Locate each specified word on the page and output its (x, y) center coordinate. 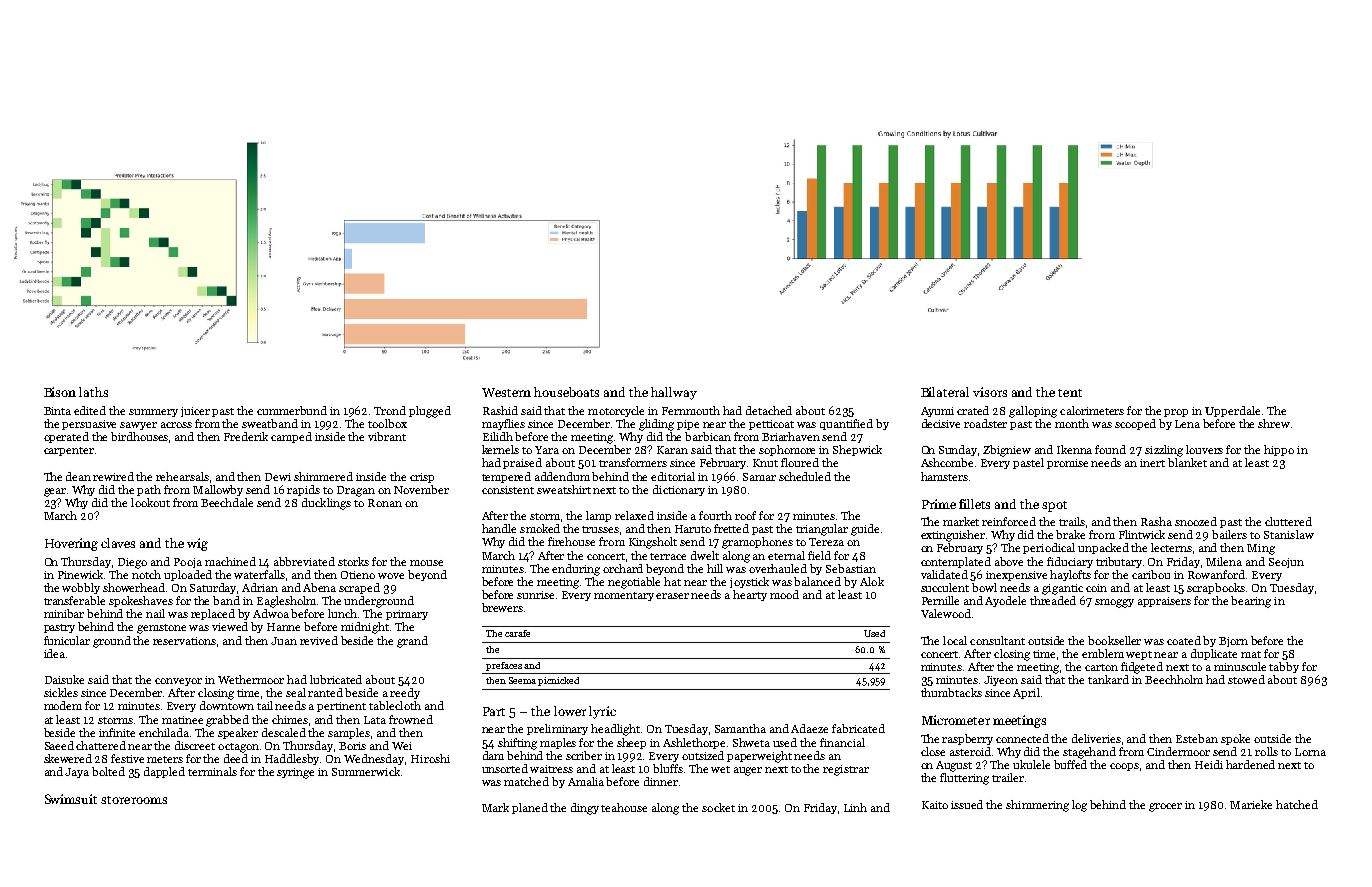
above (1009, 561)
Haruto (693, 529)
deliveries (1096, 738)
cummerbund (292, 410)
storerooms (134, 800)
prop (1176, 413)
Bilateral (945, 392)
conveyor (178, 682)
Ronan (385, 503)
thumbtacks (951, 692)
